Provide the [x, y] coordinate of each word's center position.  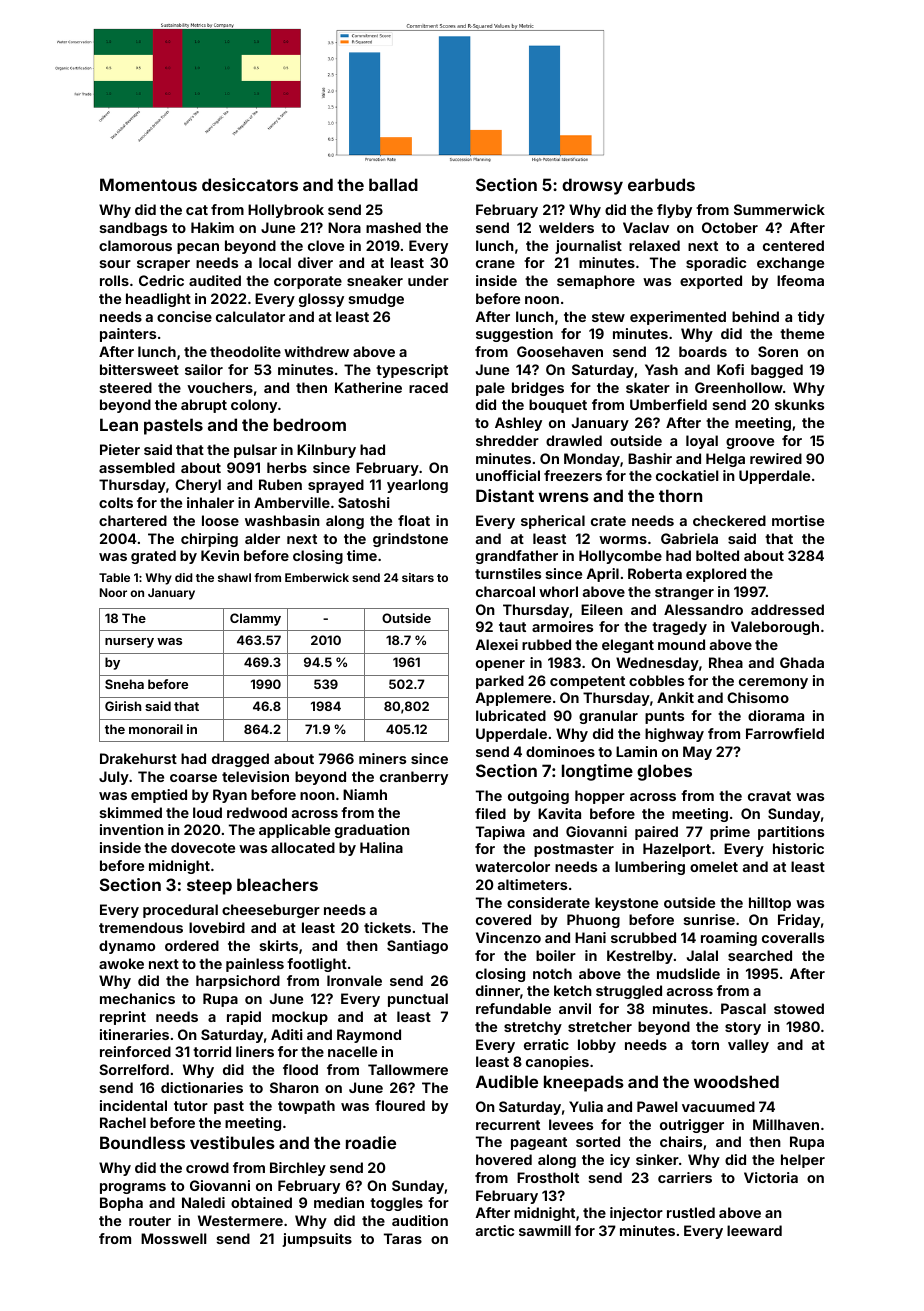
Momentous [148, 184]
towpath [306, 1107]
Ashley [518, 424]
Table [114, 577]
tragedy [679, 628]
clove [326, 245]
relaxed [654, 245]
